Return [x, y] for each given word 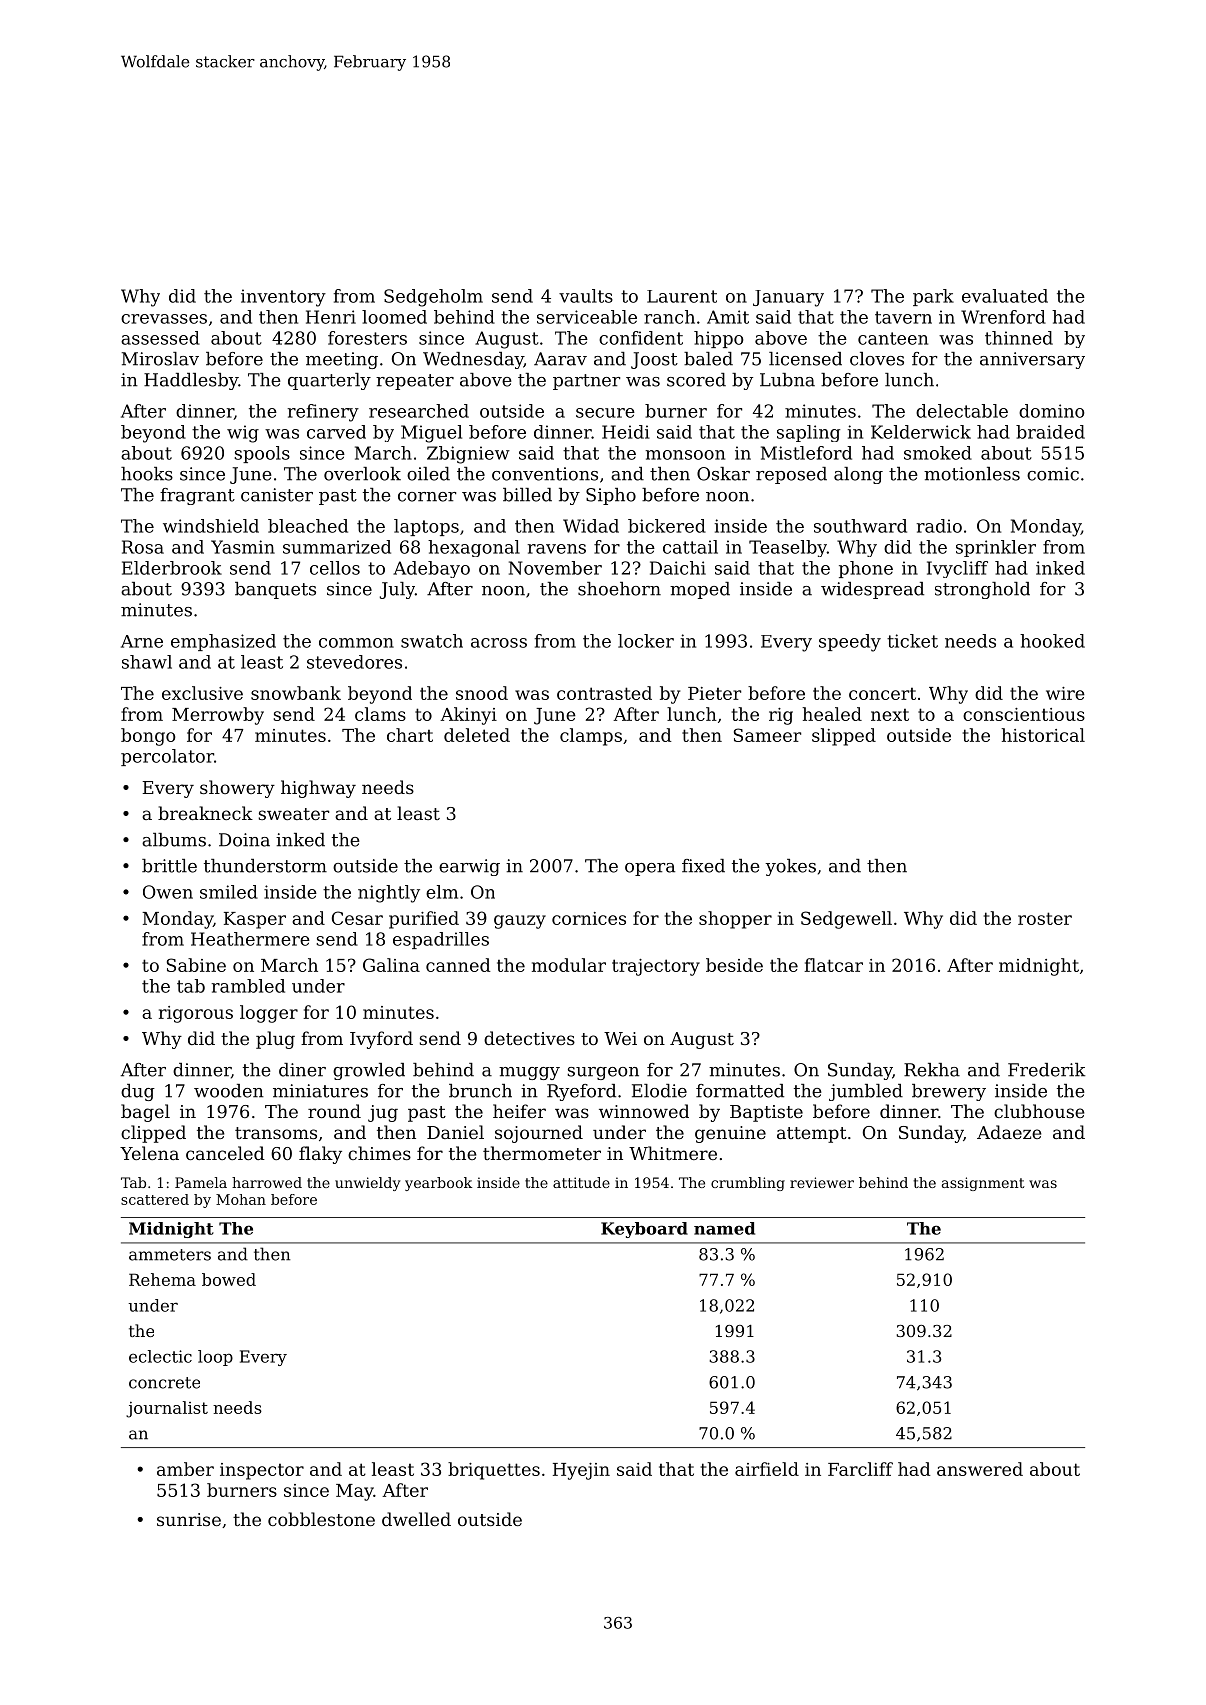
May [355, 1492]
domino [1051, 411]
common [356, 643]
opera [650, 869]
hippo [718, 339]
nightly [389, 894]
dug [138, 1092]
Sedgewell [846, 920]
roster [1045, 918]
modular [569, 965]
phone [866, 569]
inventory [283, 298]
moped [700, 590]
